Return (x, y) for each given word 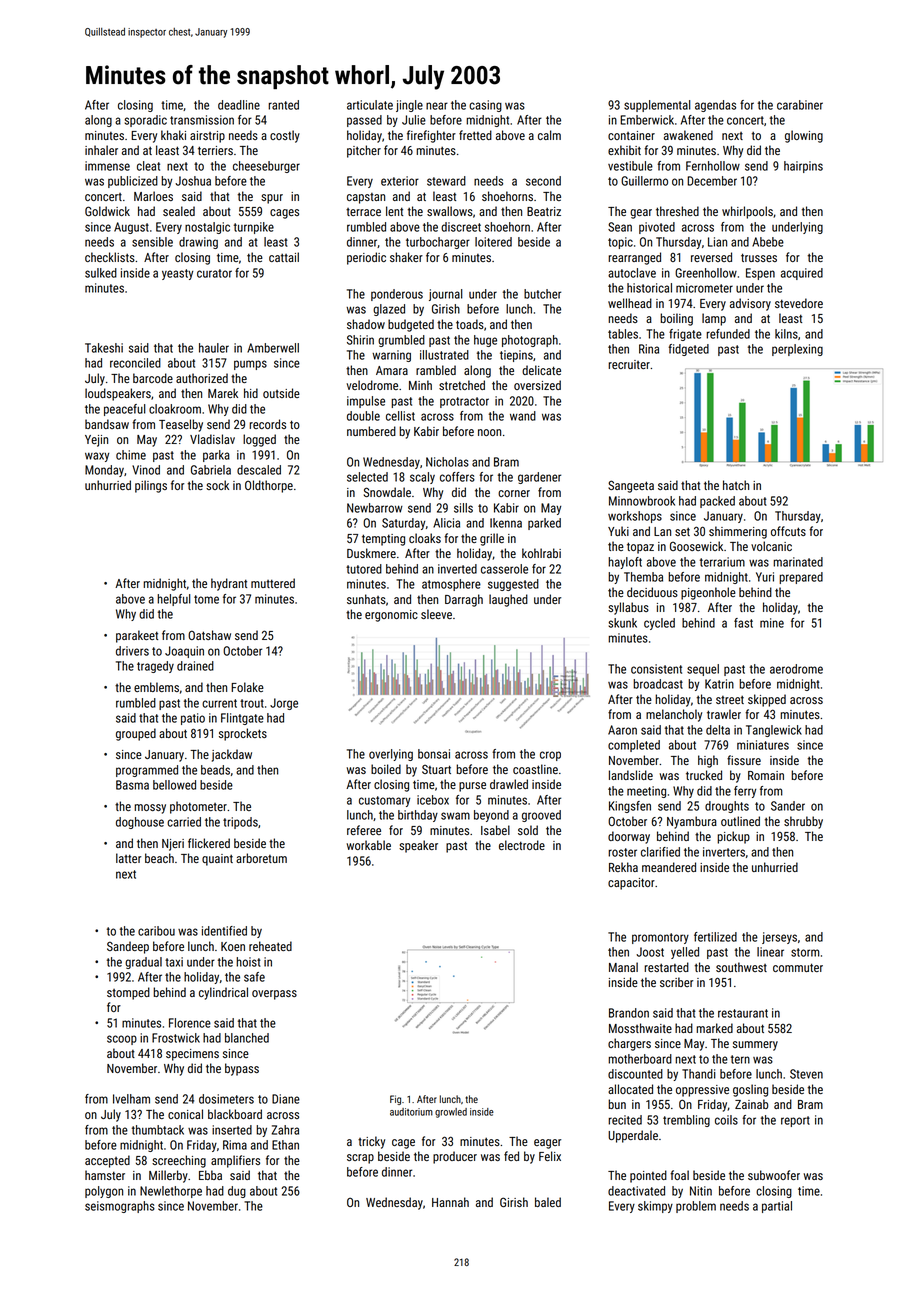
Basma (132, 785)
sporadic (146, 121)
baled (548, 1202)
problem (696, 1207)
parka (216, 456)
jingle (409, 106)
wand (523, 416)
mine (772, 623)
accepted (107, 1161)
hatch (736, 485)
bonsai (434, 754)
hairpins (803, 167)
